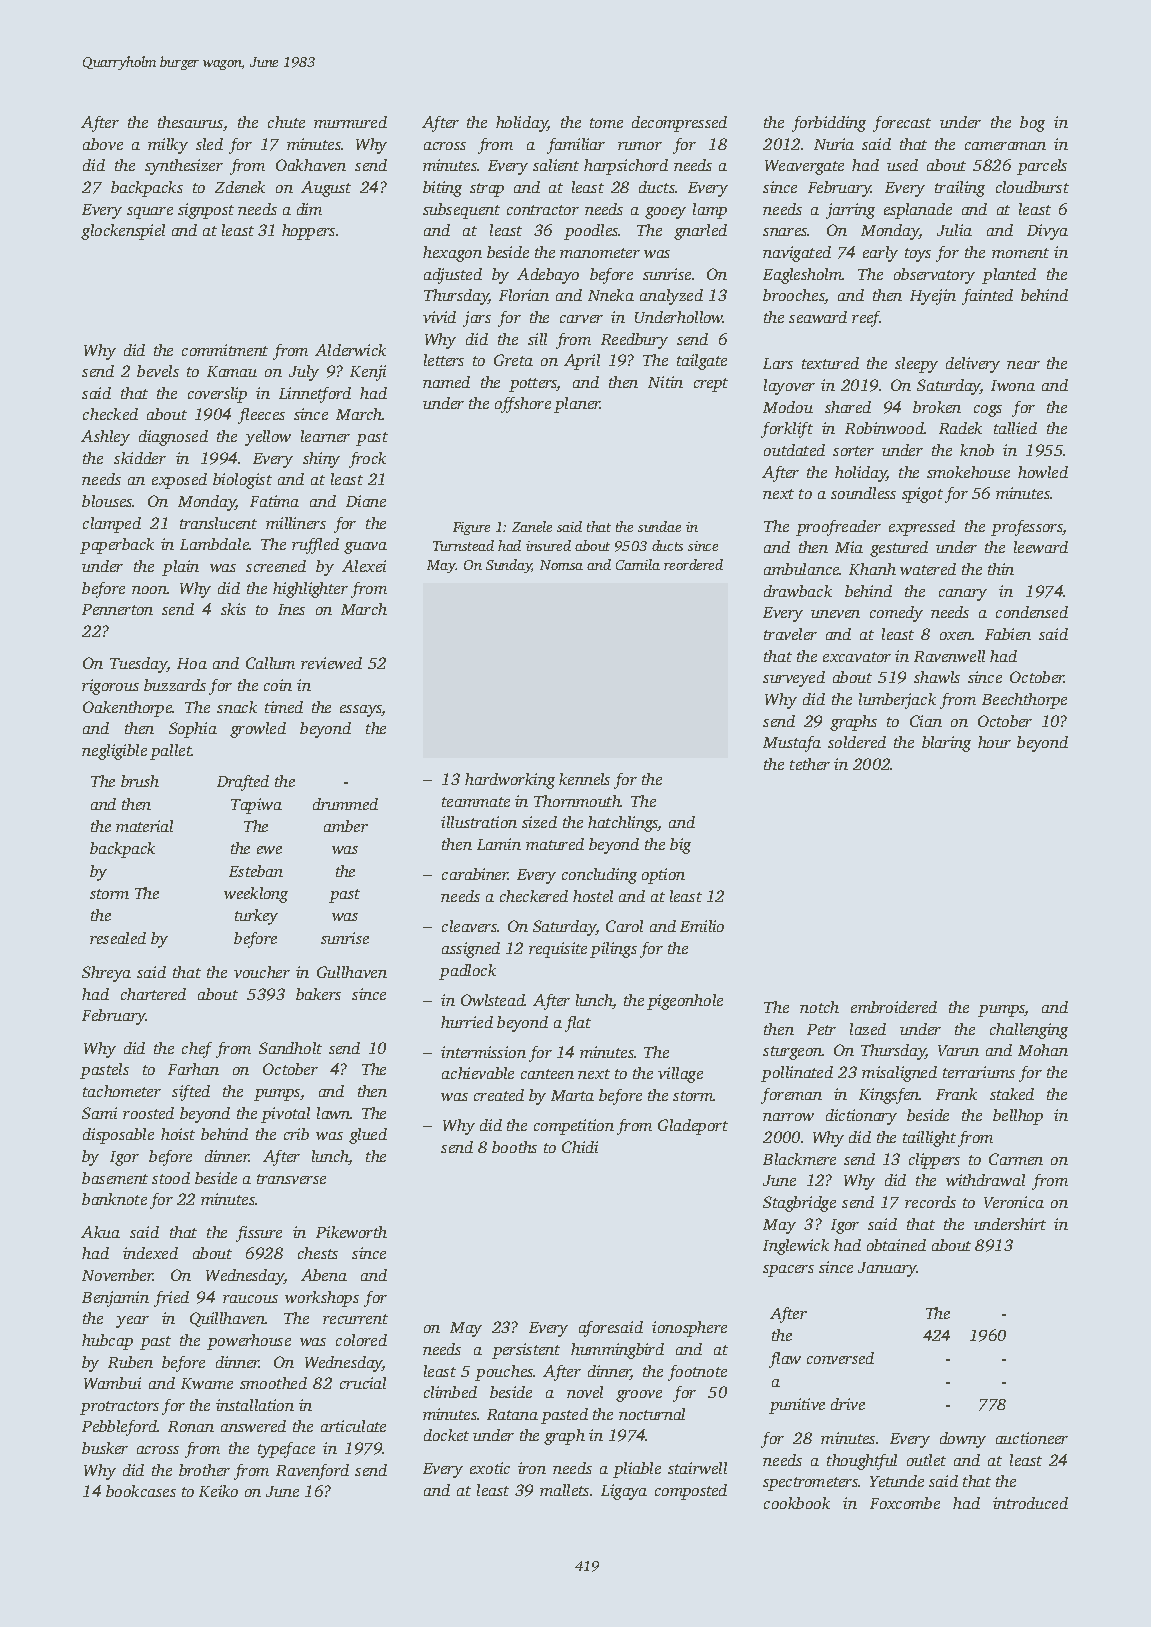 This page has height=1627, width=1151. What do you see at coordinates (141, 1491) in the page?
I see `bookcases` at bounding box center [141, 1491].
